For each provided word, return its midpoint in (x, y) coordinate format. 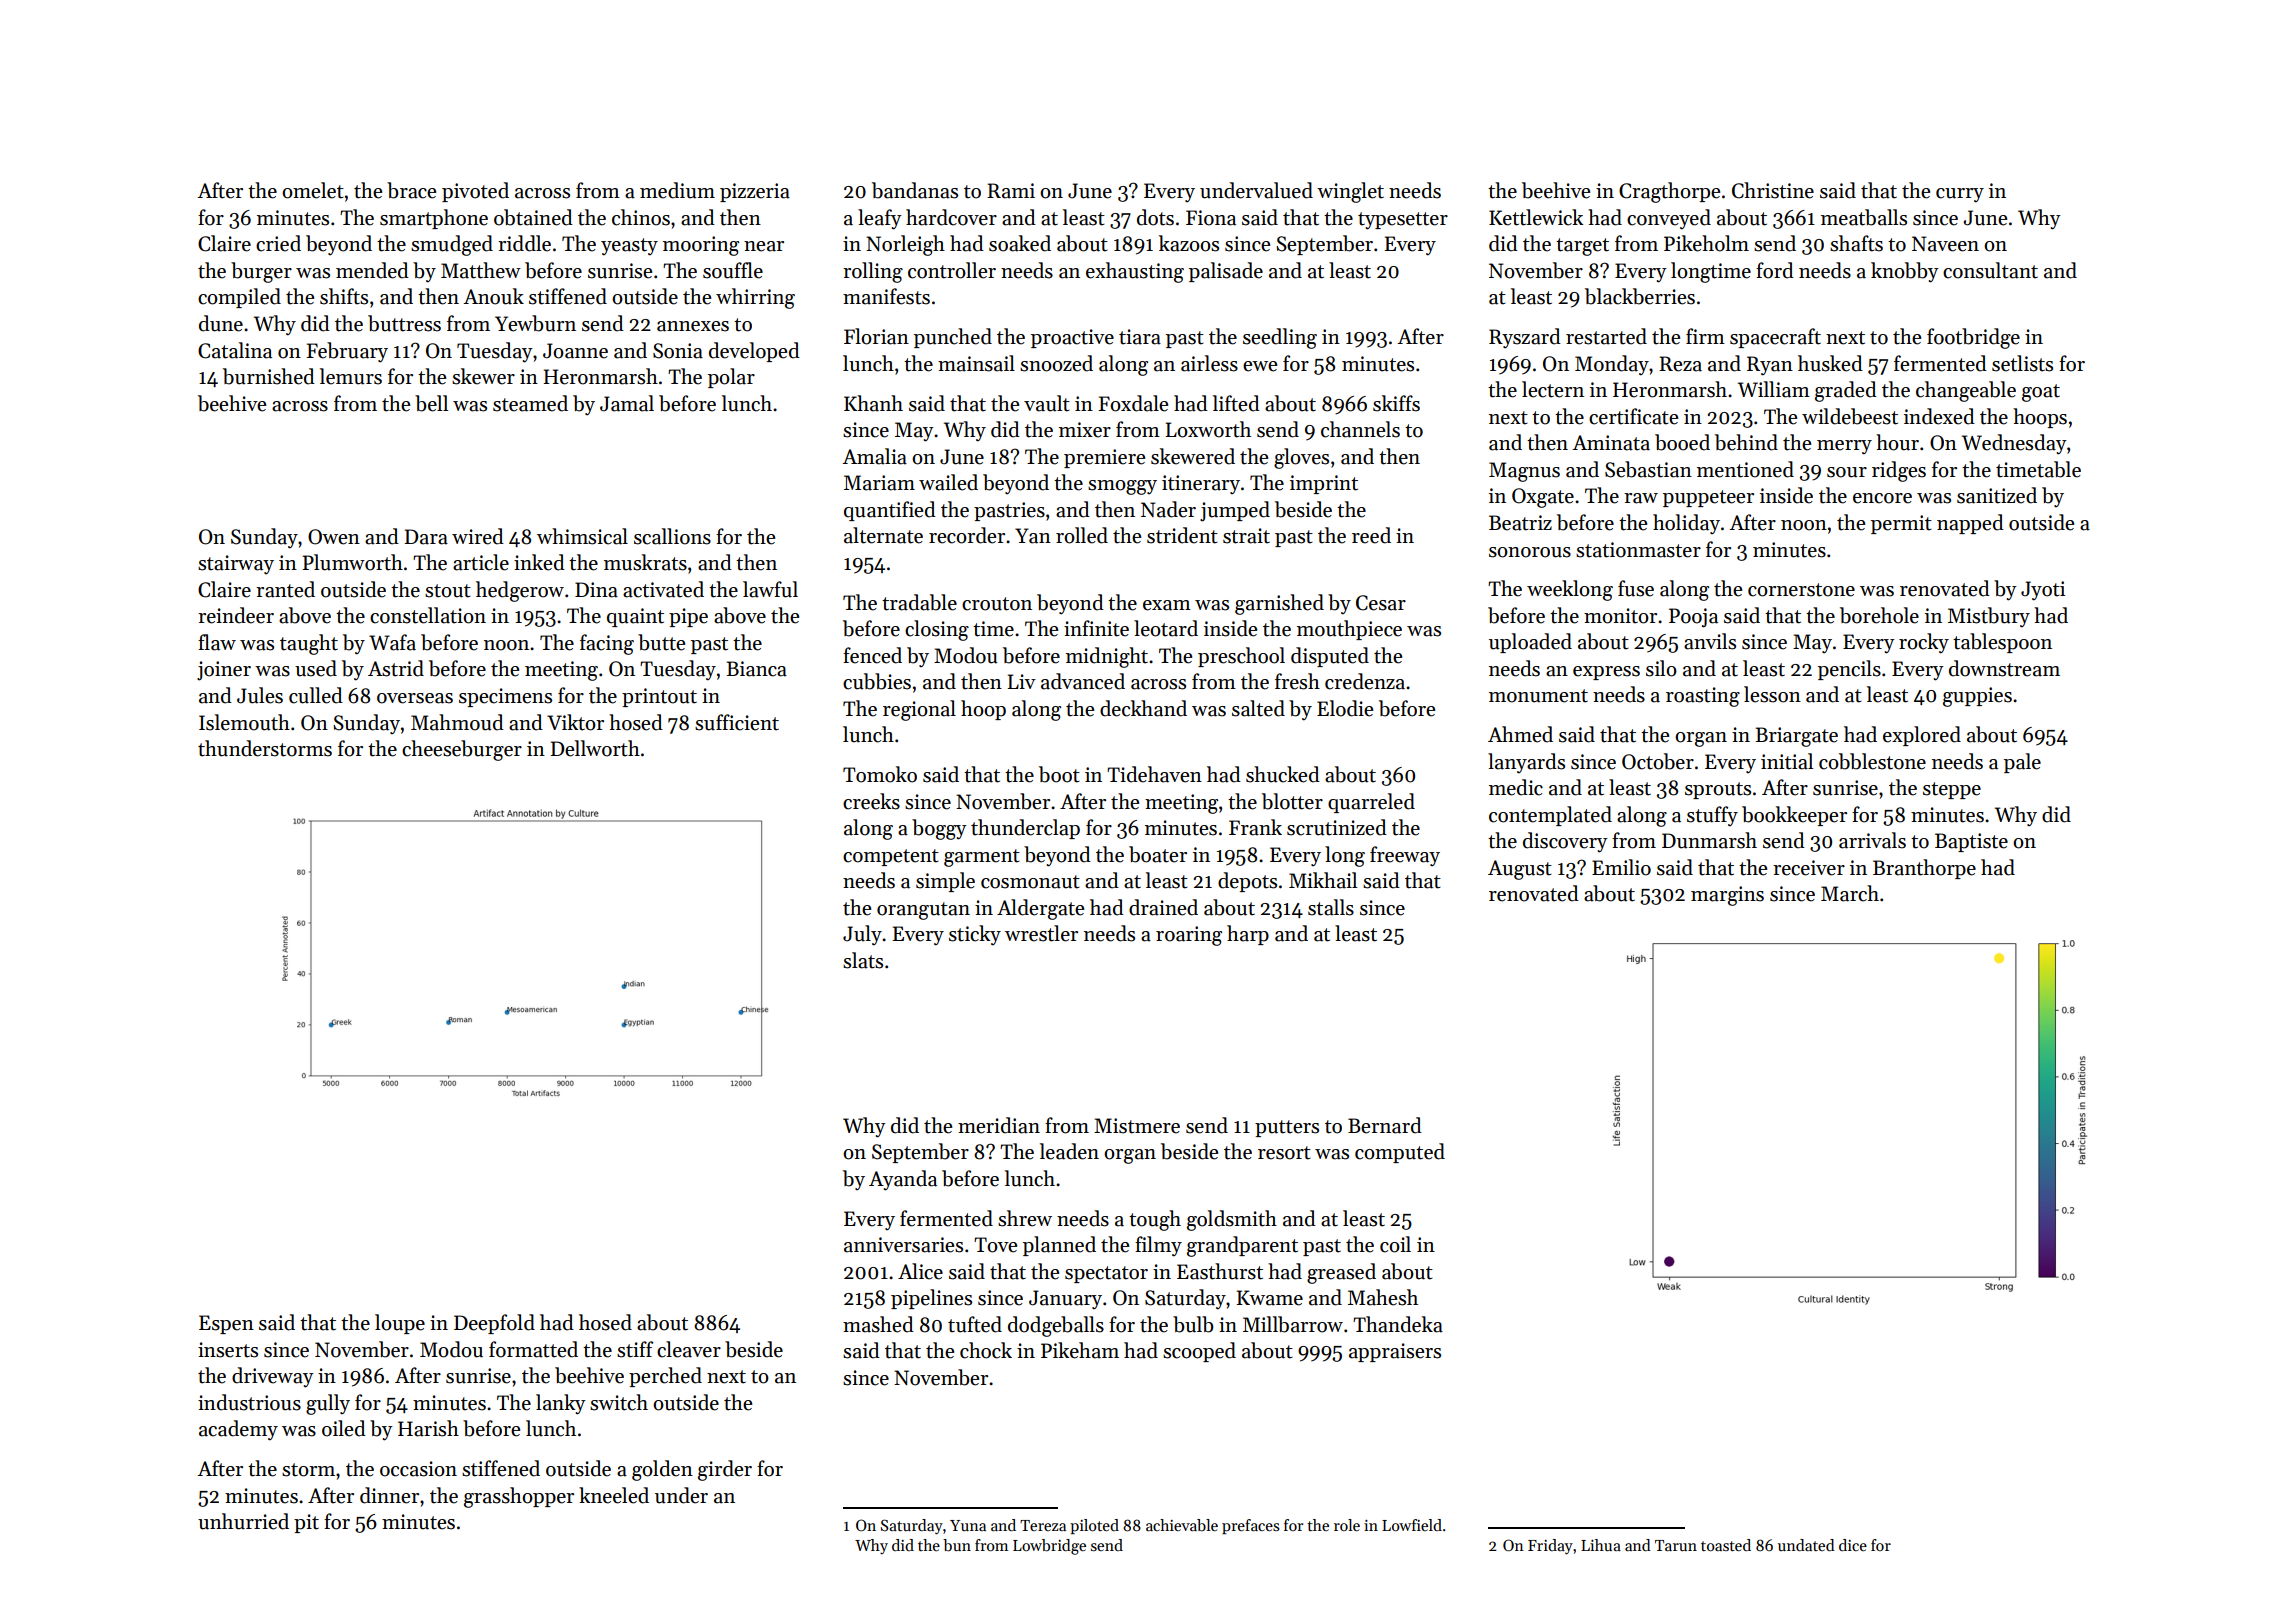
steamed (530, 403)
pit (306, 1523)
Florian (876, 336)
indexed (1939, 416)
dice (1853, 1545)
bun (957, 1545)
